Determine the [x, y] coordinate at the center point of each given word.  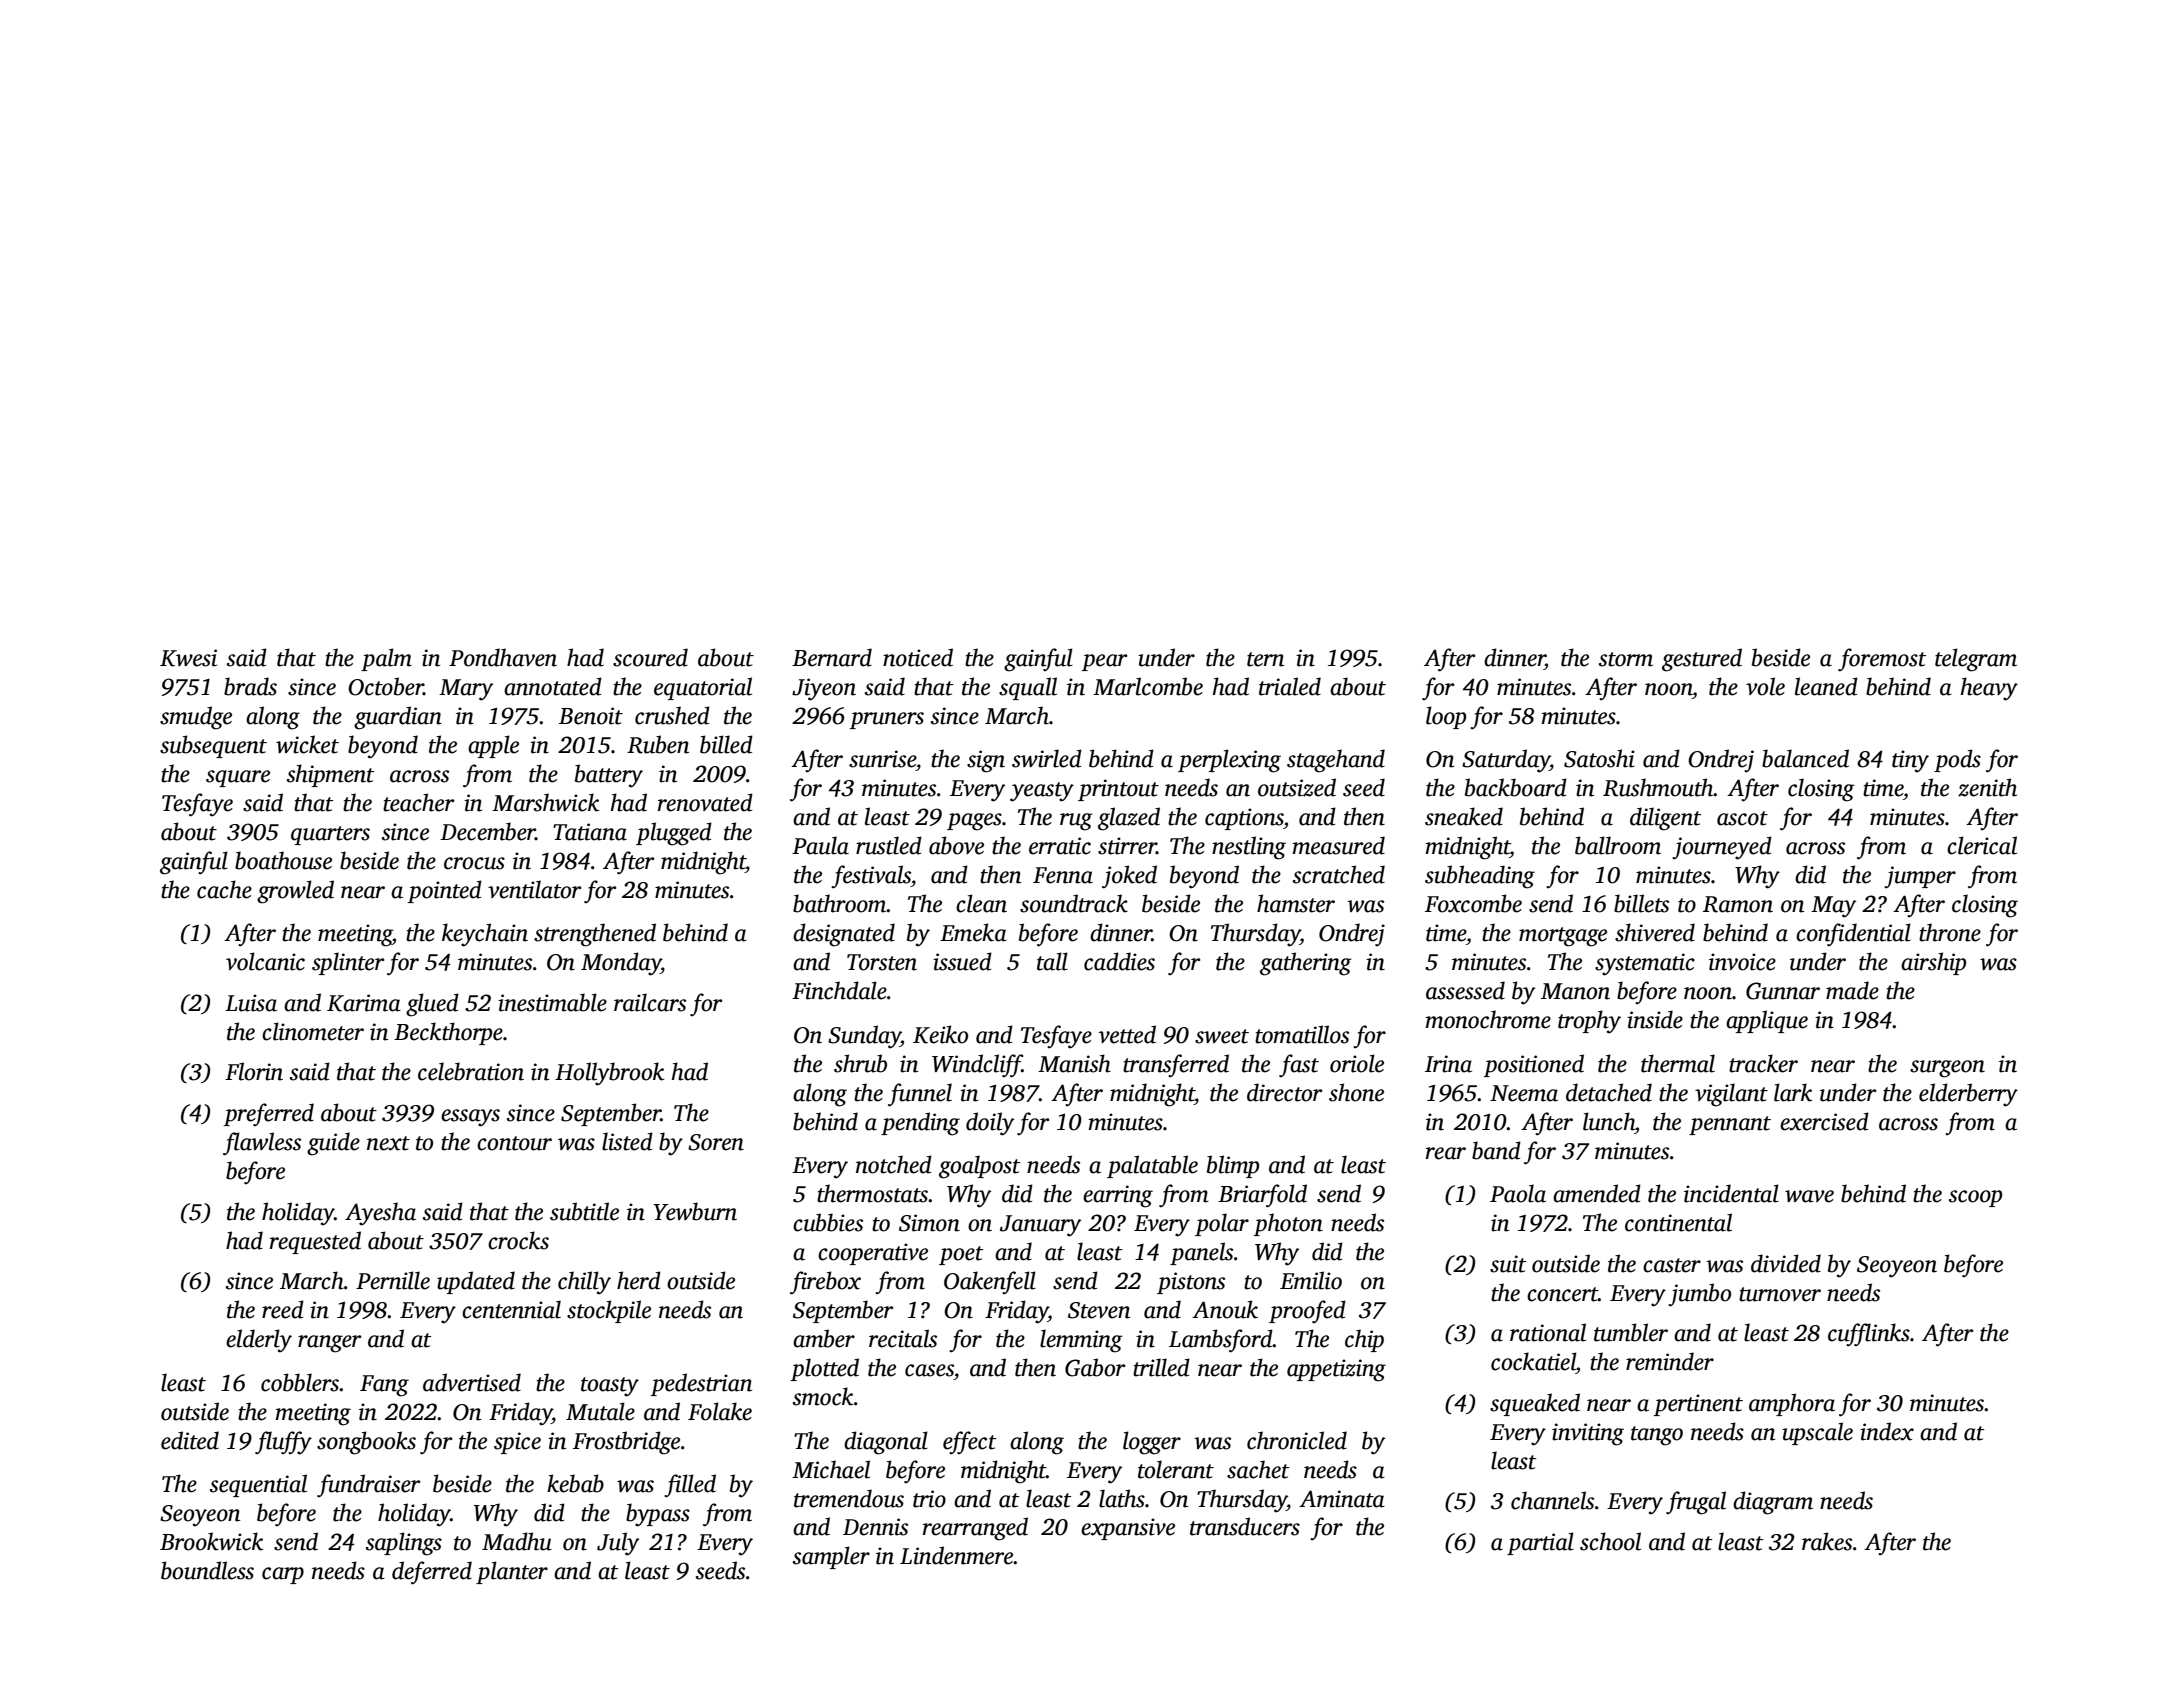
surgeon [1947, 1069]
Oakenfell [990, 1282]
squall [1028, 688]
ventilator [535, 889]
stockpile [609, 1311]
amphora [1792, 1404]
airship [1933, 963]
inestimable [552, 1002]
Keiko [940, 1034]
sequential [258, 1485]
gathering [1306, 964]
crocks [518, 1240]
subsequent [213, 746]
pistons [1191, 1283]
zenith [1987, 787]
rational [1548, 1332]
